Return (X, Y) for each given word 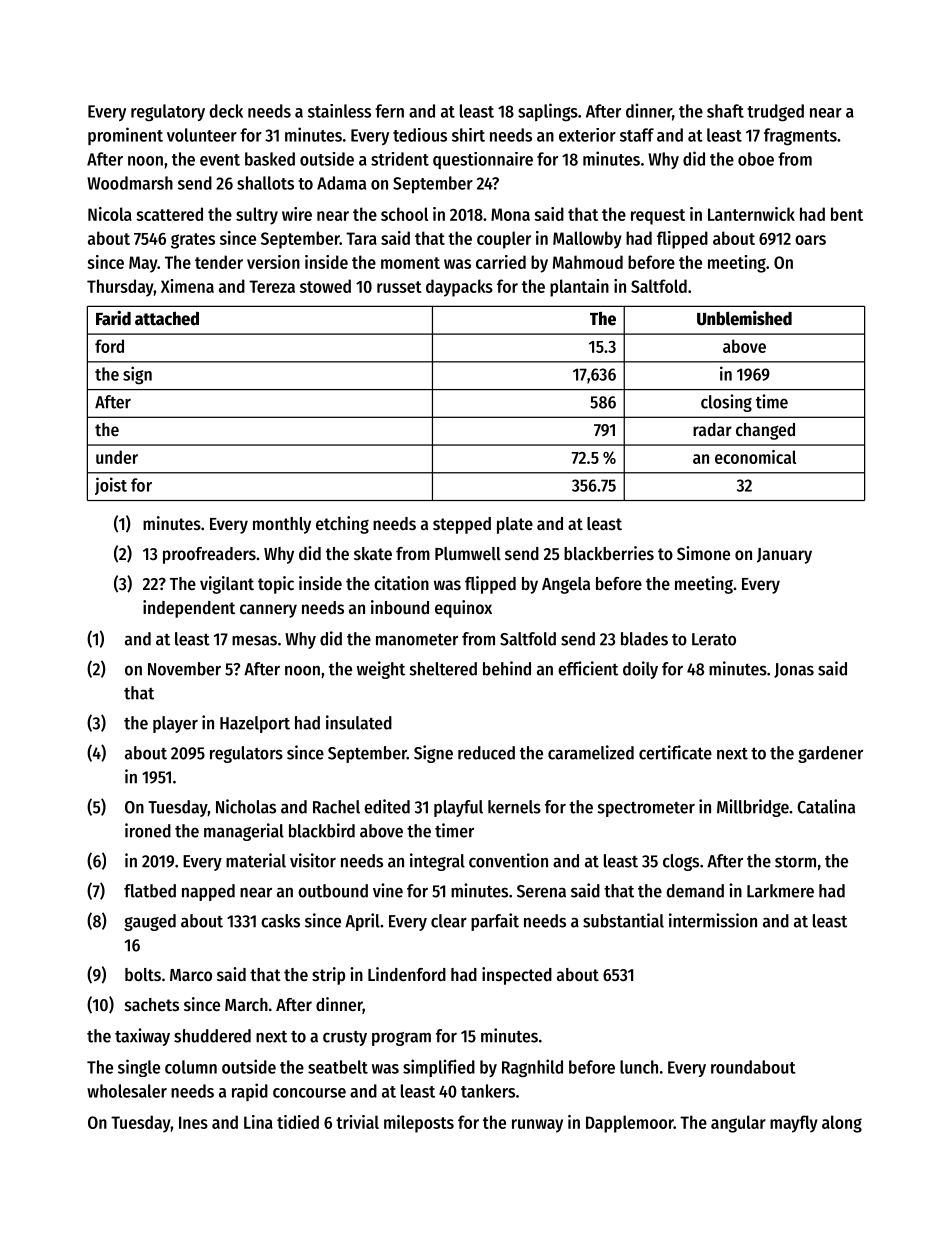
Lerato (714, 639)
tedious (420, 135)
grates (193, 241)
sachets (152, 1004)
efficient (588, 668)
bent (847, 214)
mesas (254, 640)
